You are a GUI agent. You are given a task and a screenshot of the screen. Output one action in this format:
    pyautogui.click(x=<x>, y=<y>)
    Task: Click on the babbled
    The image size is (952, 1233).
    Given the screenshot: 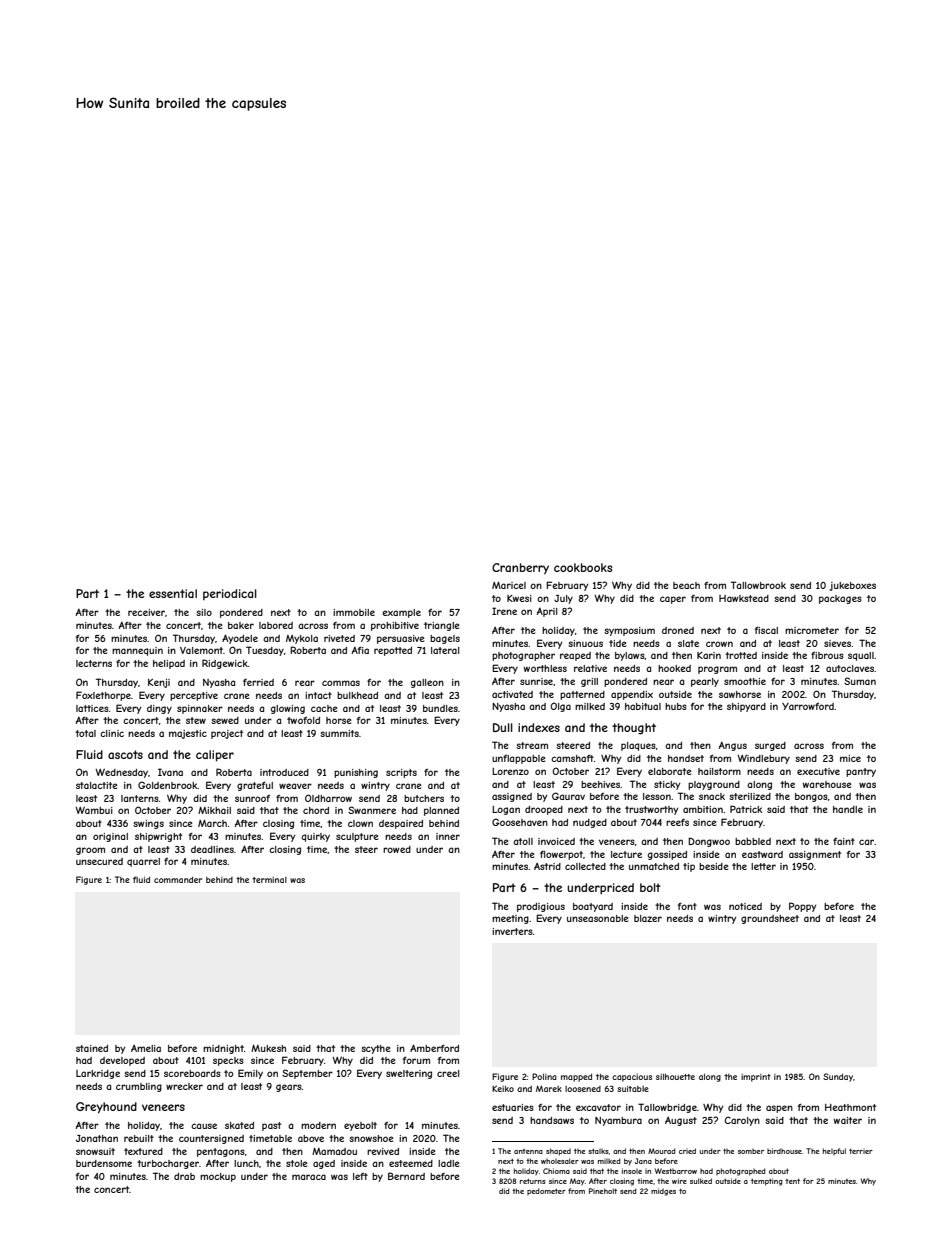 What is the action you would take?
    pyautogui.click(x=753, y=841)
